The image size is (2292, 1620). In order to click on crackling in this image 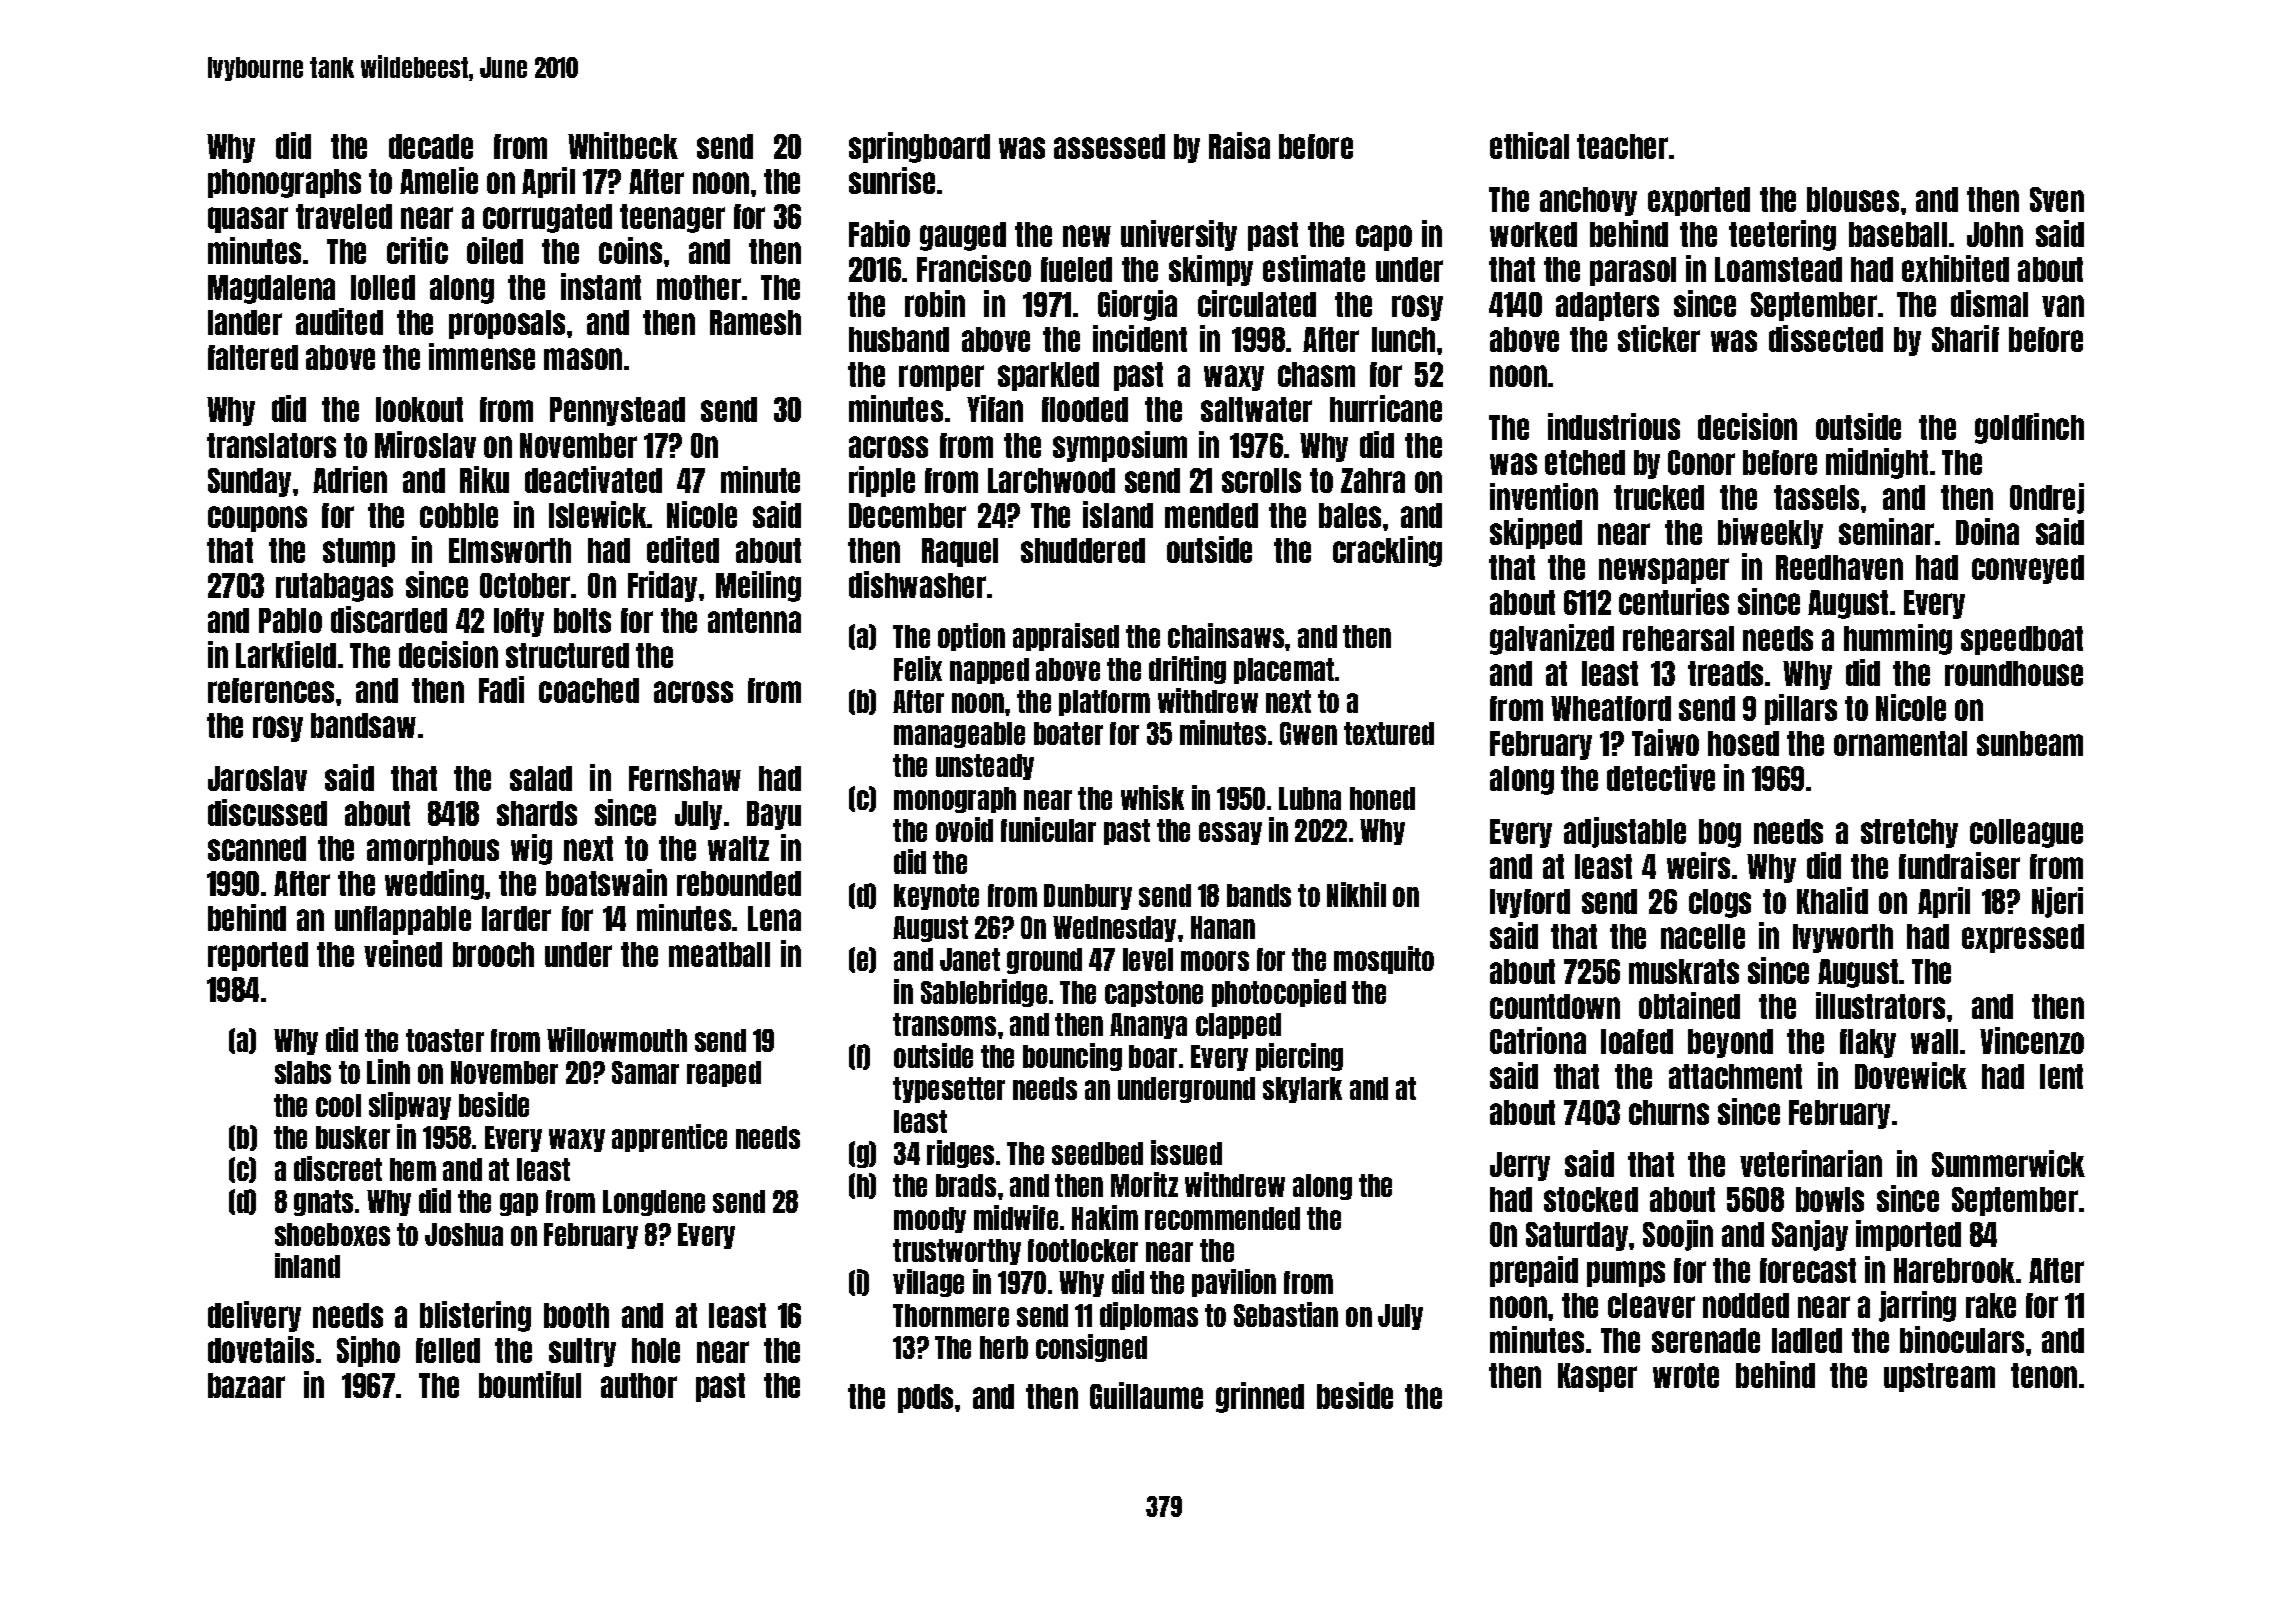, I will do `click(1387, 551)`.
